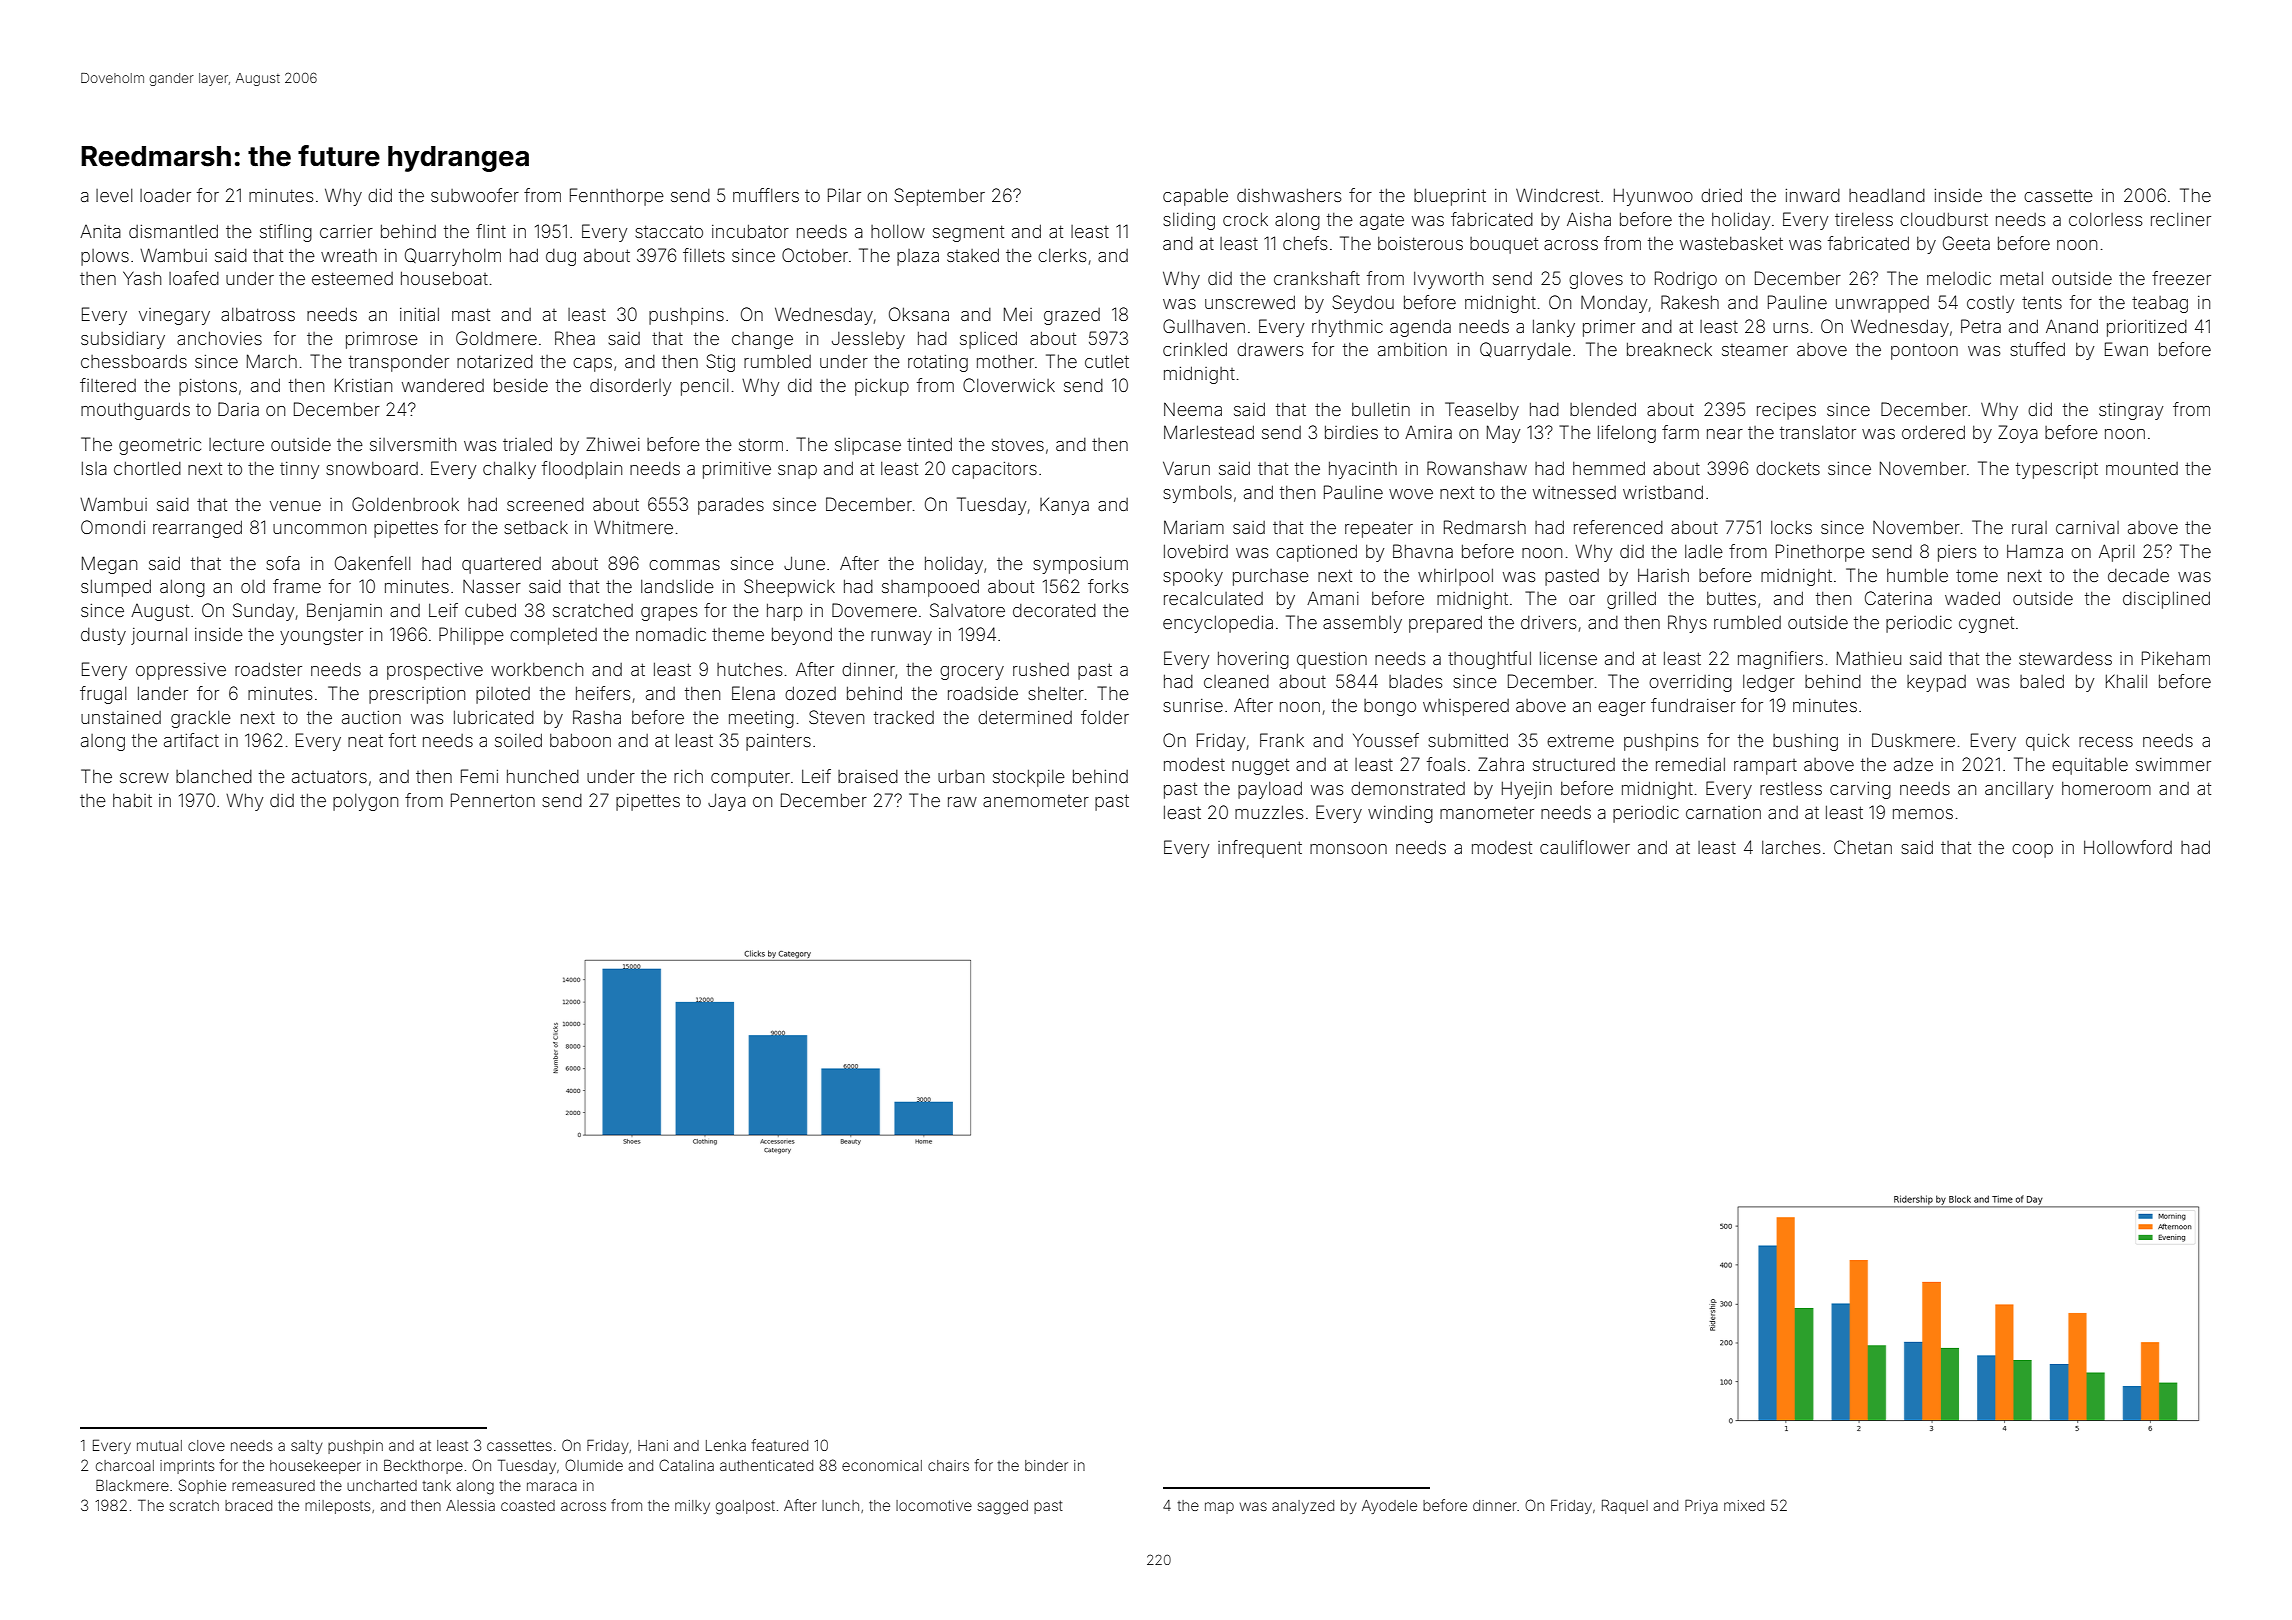 Image resolution: width=2292 pixels, height=1620 pixels. Describe the element at coordinates (1744, 1505) in the screenshot. I see `mixed` at that location.
